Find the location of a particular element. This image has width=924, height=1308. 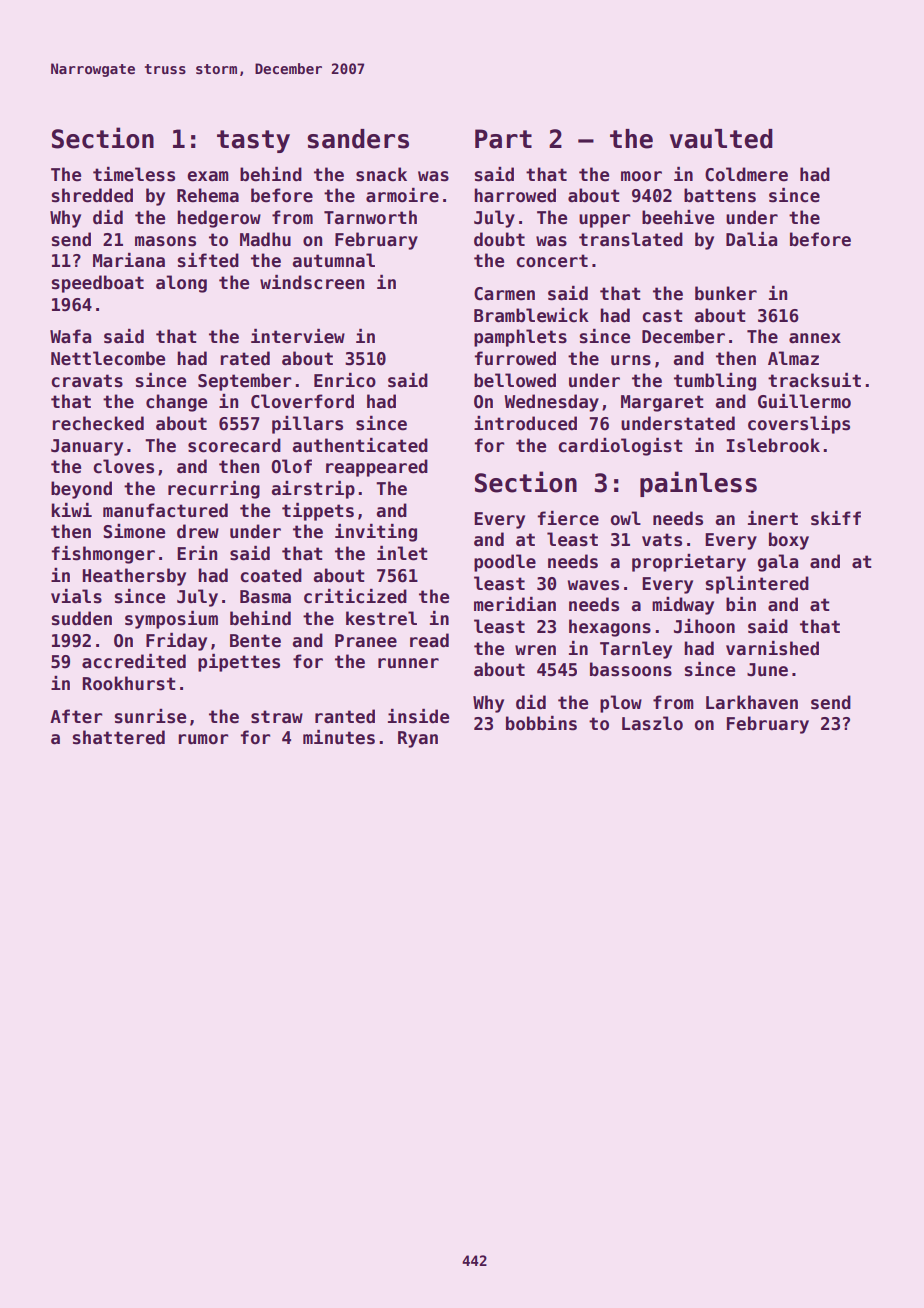

Wednesday is located at coordinates (551, 403).
